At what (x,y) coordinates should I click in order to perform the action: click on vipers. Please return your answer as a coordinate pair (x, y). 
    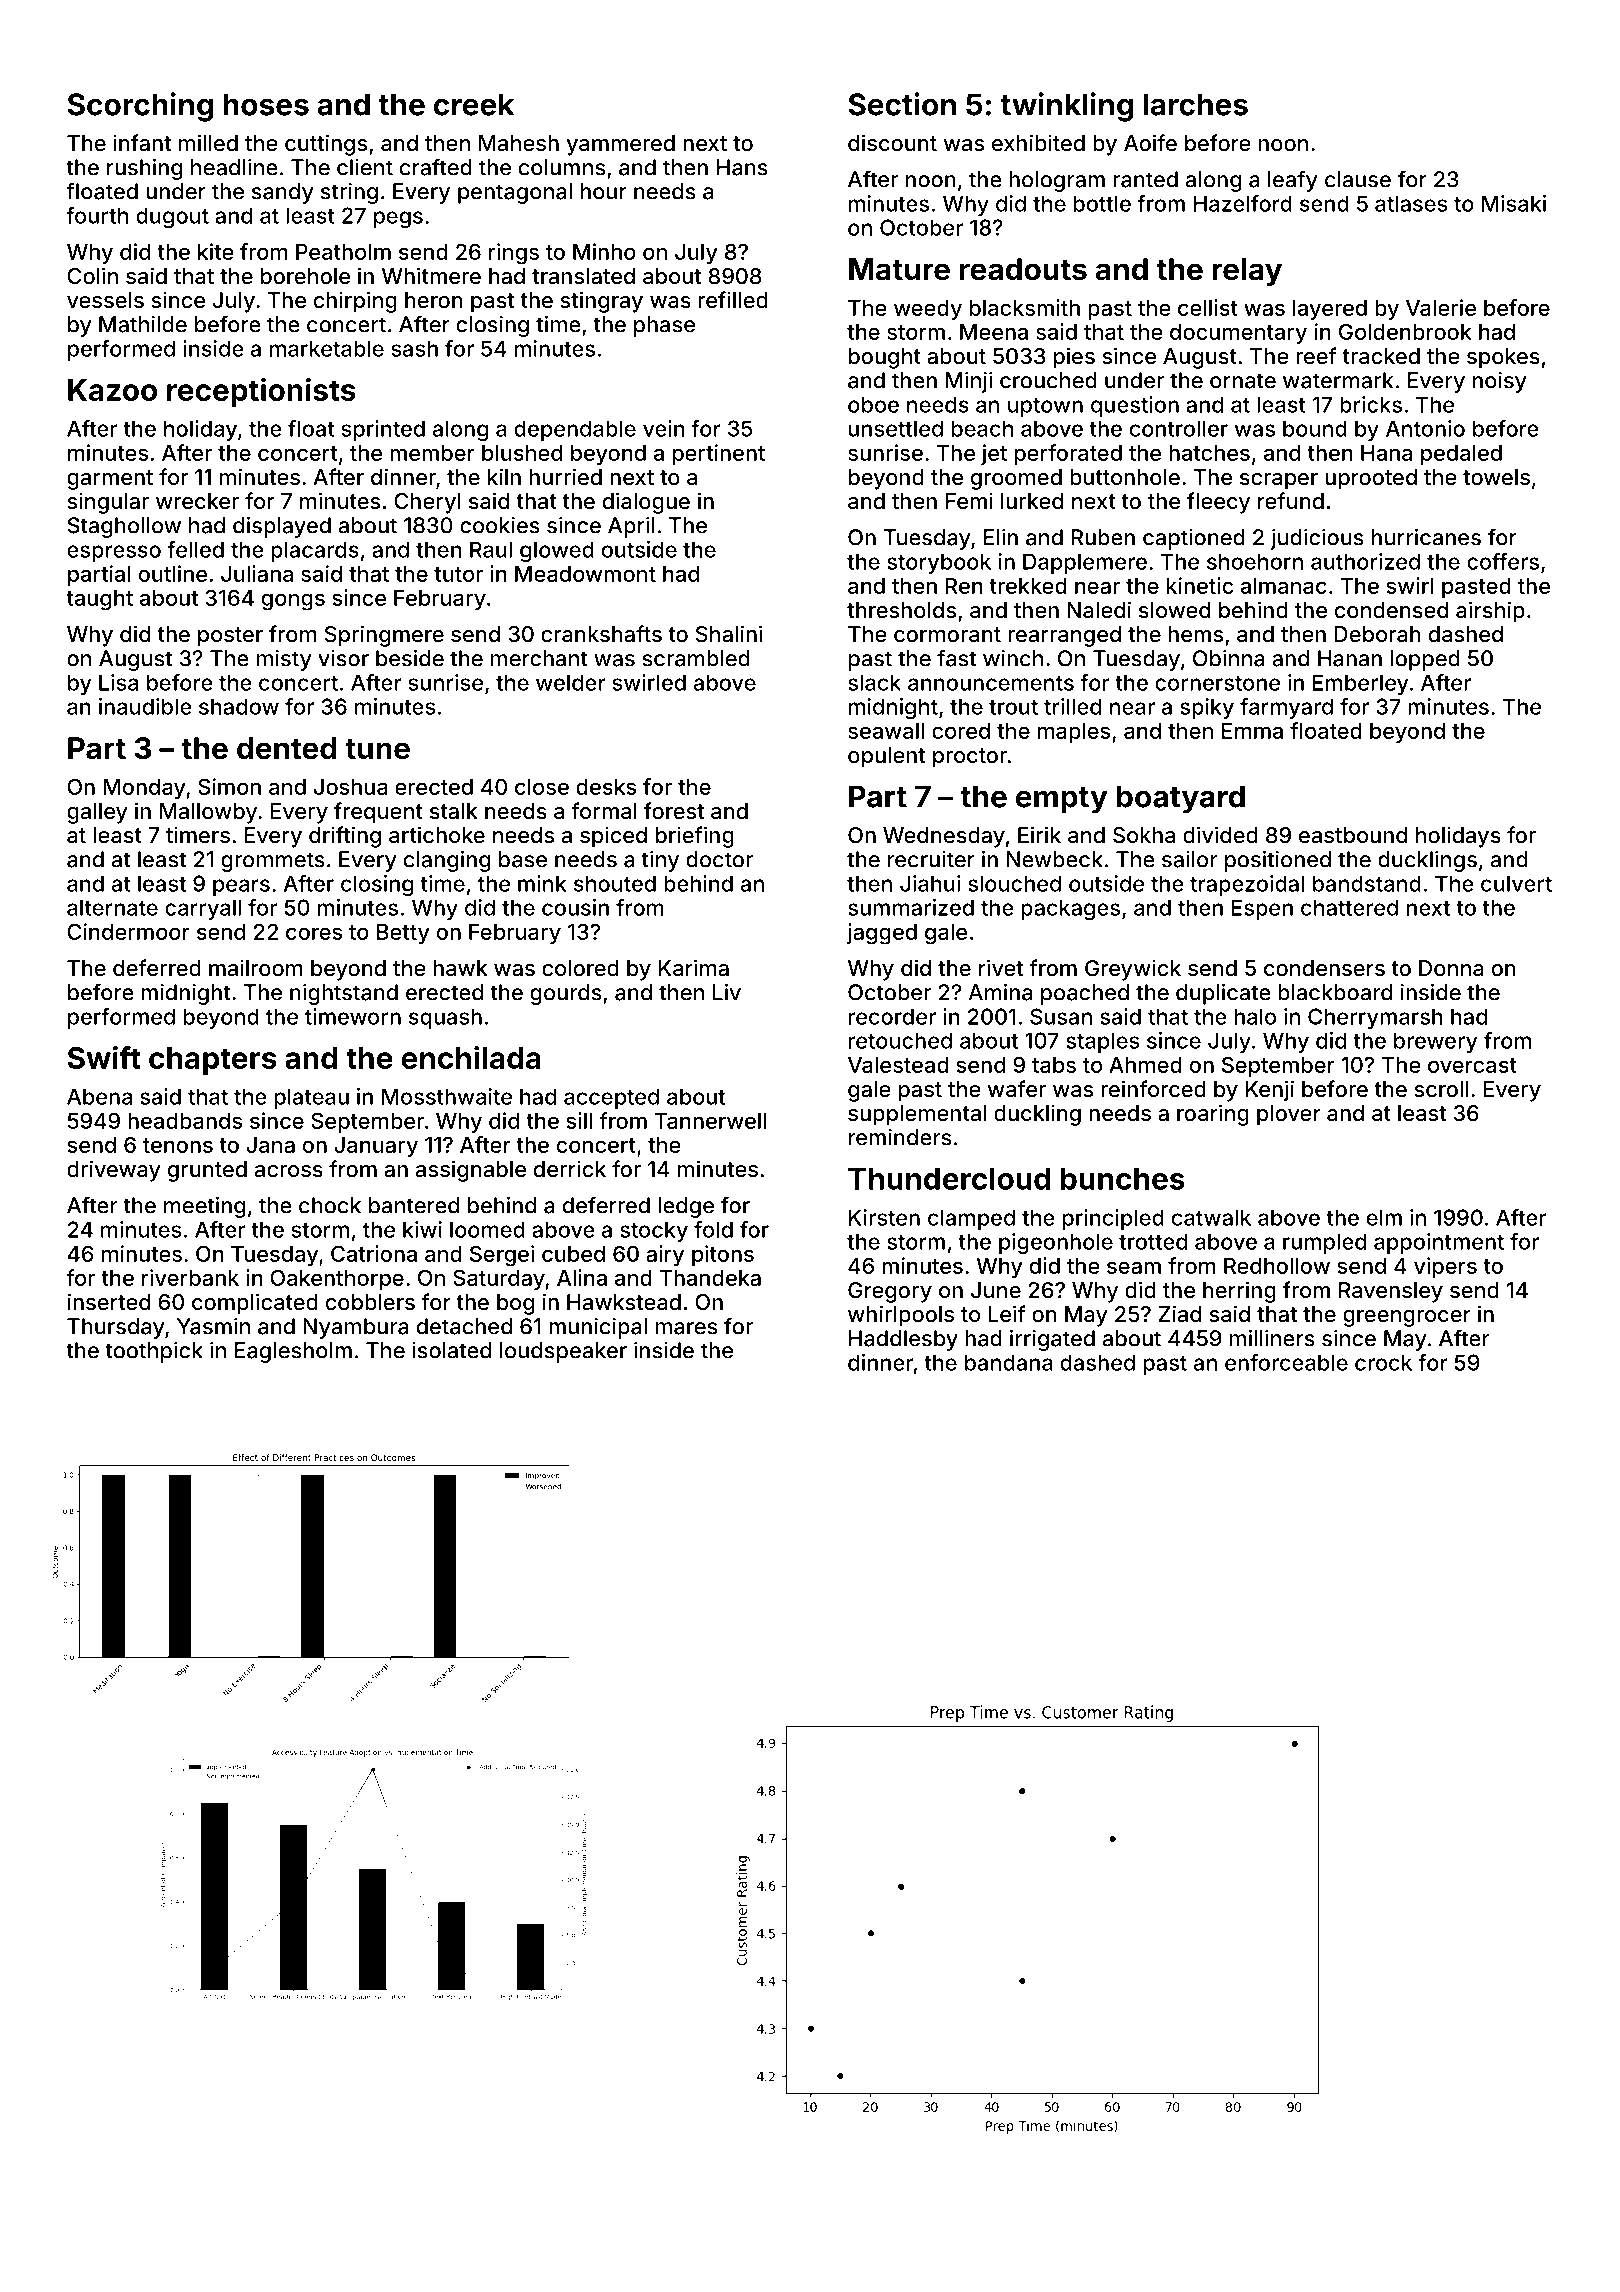
    Looking at the image, I should click on (1445, 1267).
